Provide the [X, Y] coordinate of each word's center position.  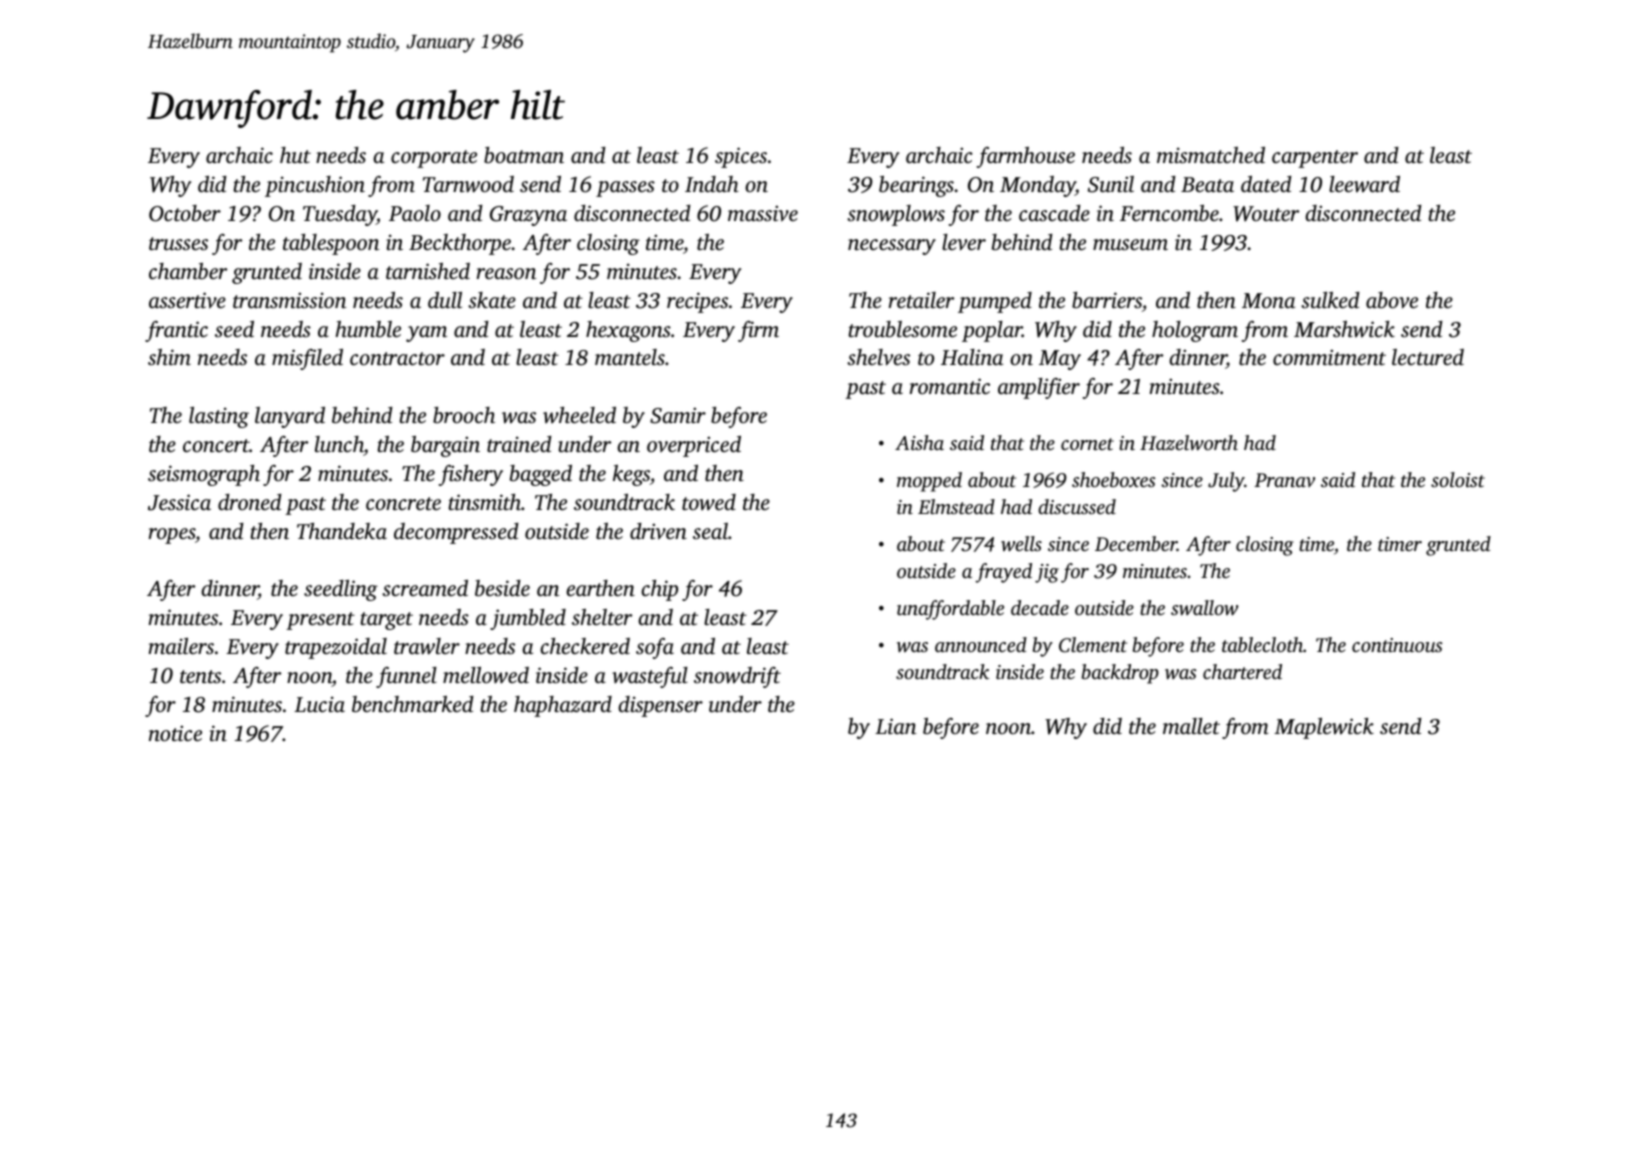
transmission [289, 300]
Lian [895, 726]
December [1136, 543]
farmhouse [1026, 157]
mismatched [1211, 155]
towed [709, 502]
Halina [972, 357]
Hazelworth [1189, 443]
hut [295, 155]
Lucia [319, 704]
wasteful [650, 677]
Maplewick [1324, 728]
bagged [541, 475]
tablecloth [1262, 644]
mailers [181, 646]
